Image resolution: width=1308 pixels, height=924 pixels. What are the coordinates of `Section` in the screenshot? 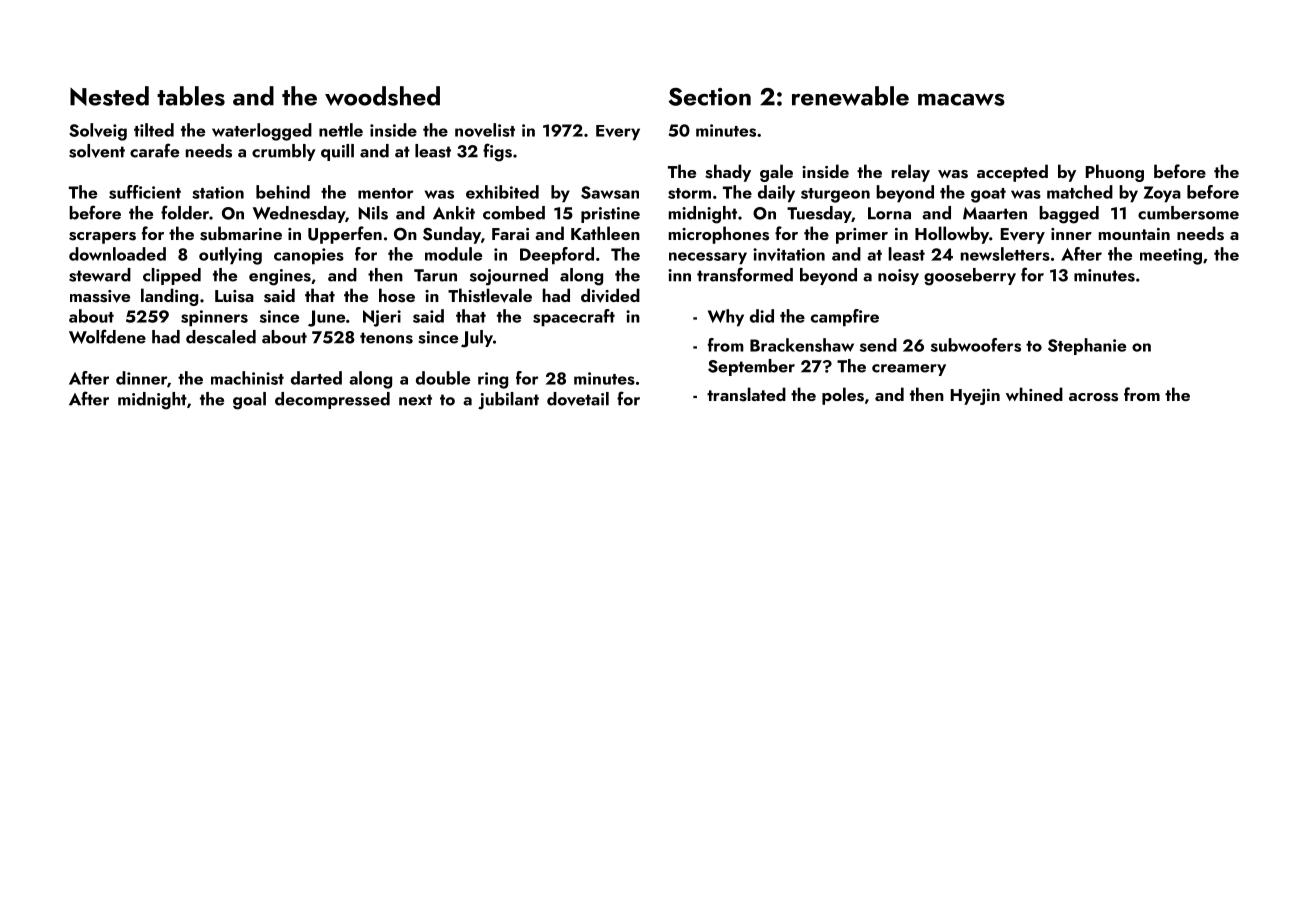 It's located at (710, 97).
